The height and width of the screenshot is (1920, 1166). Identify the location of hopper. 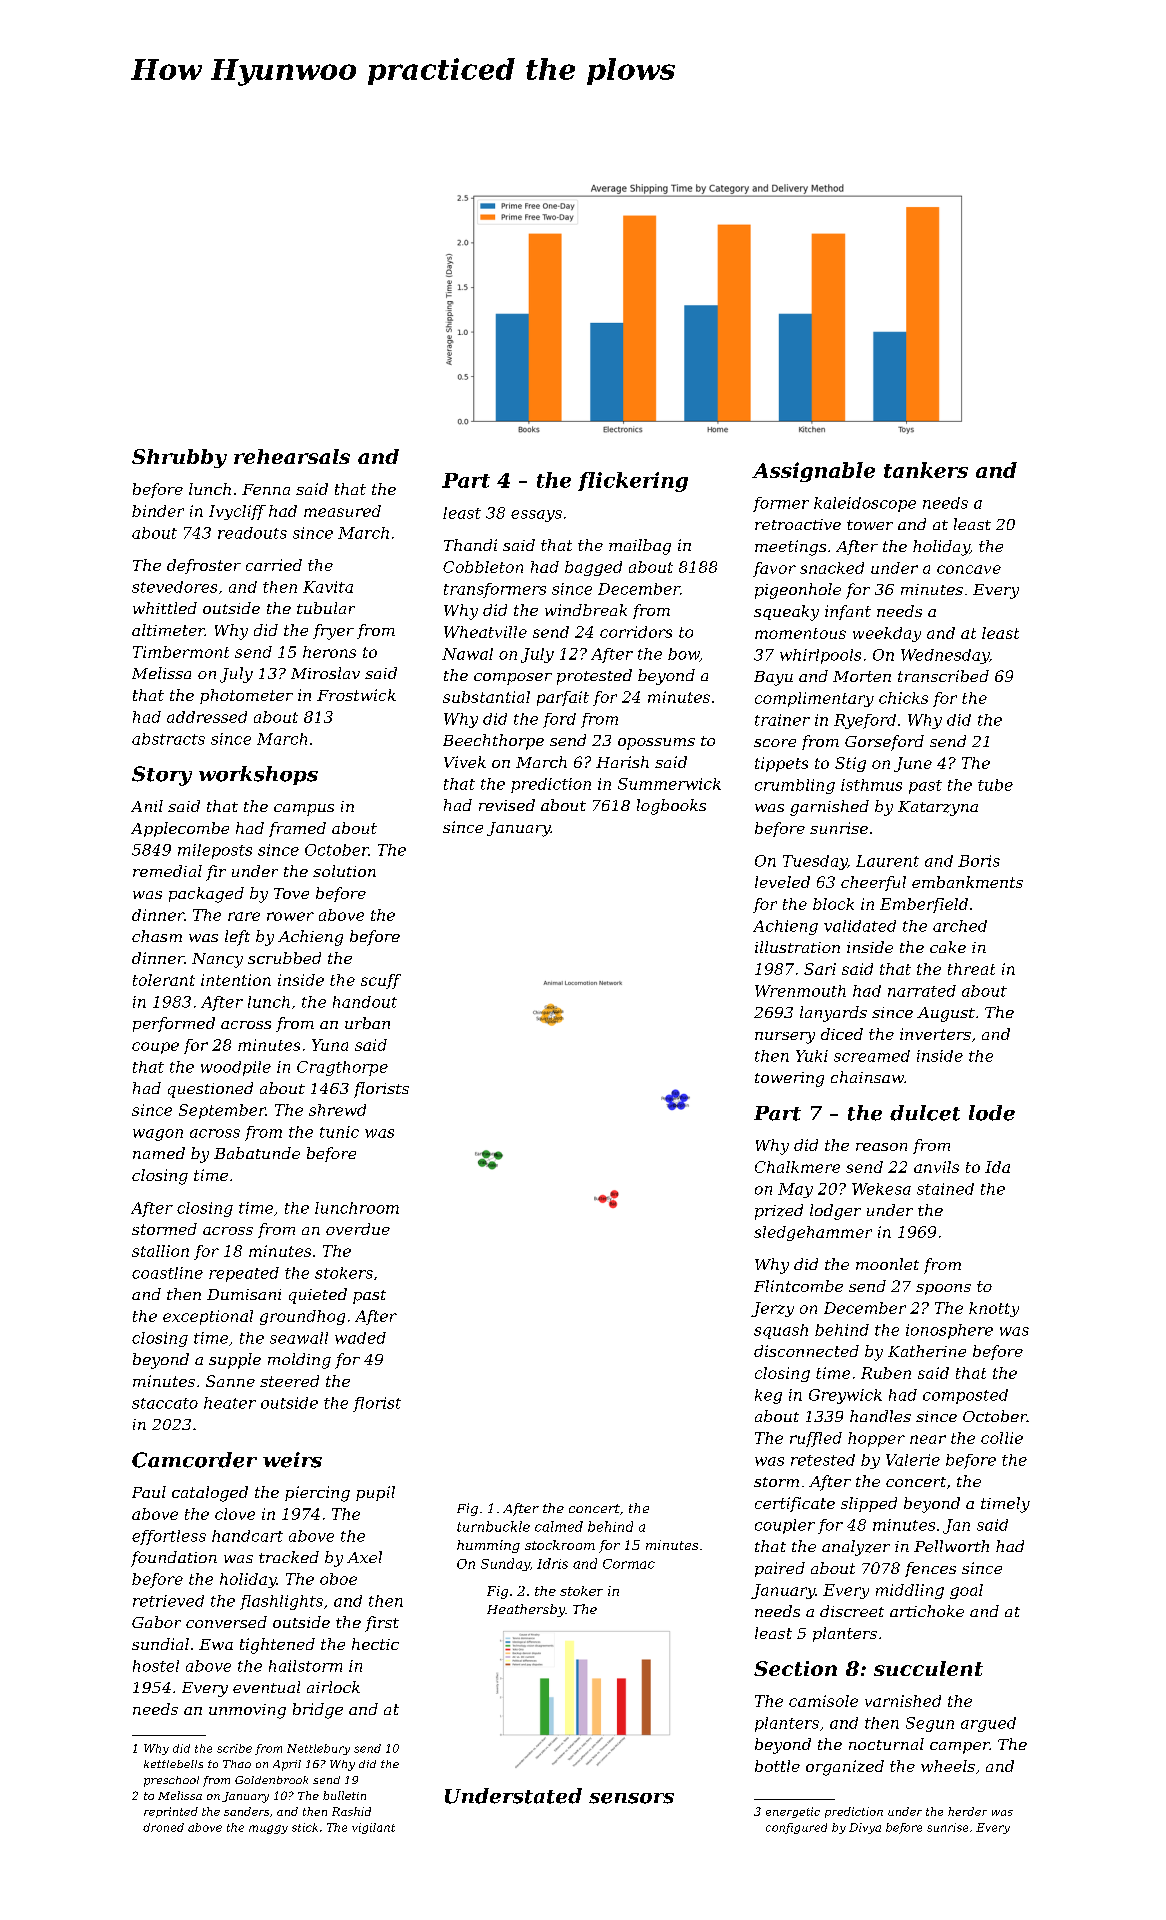
(876, 1439).
